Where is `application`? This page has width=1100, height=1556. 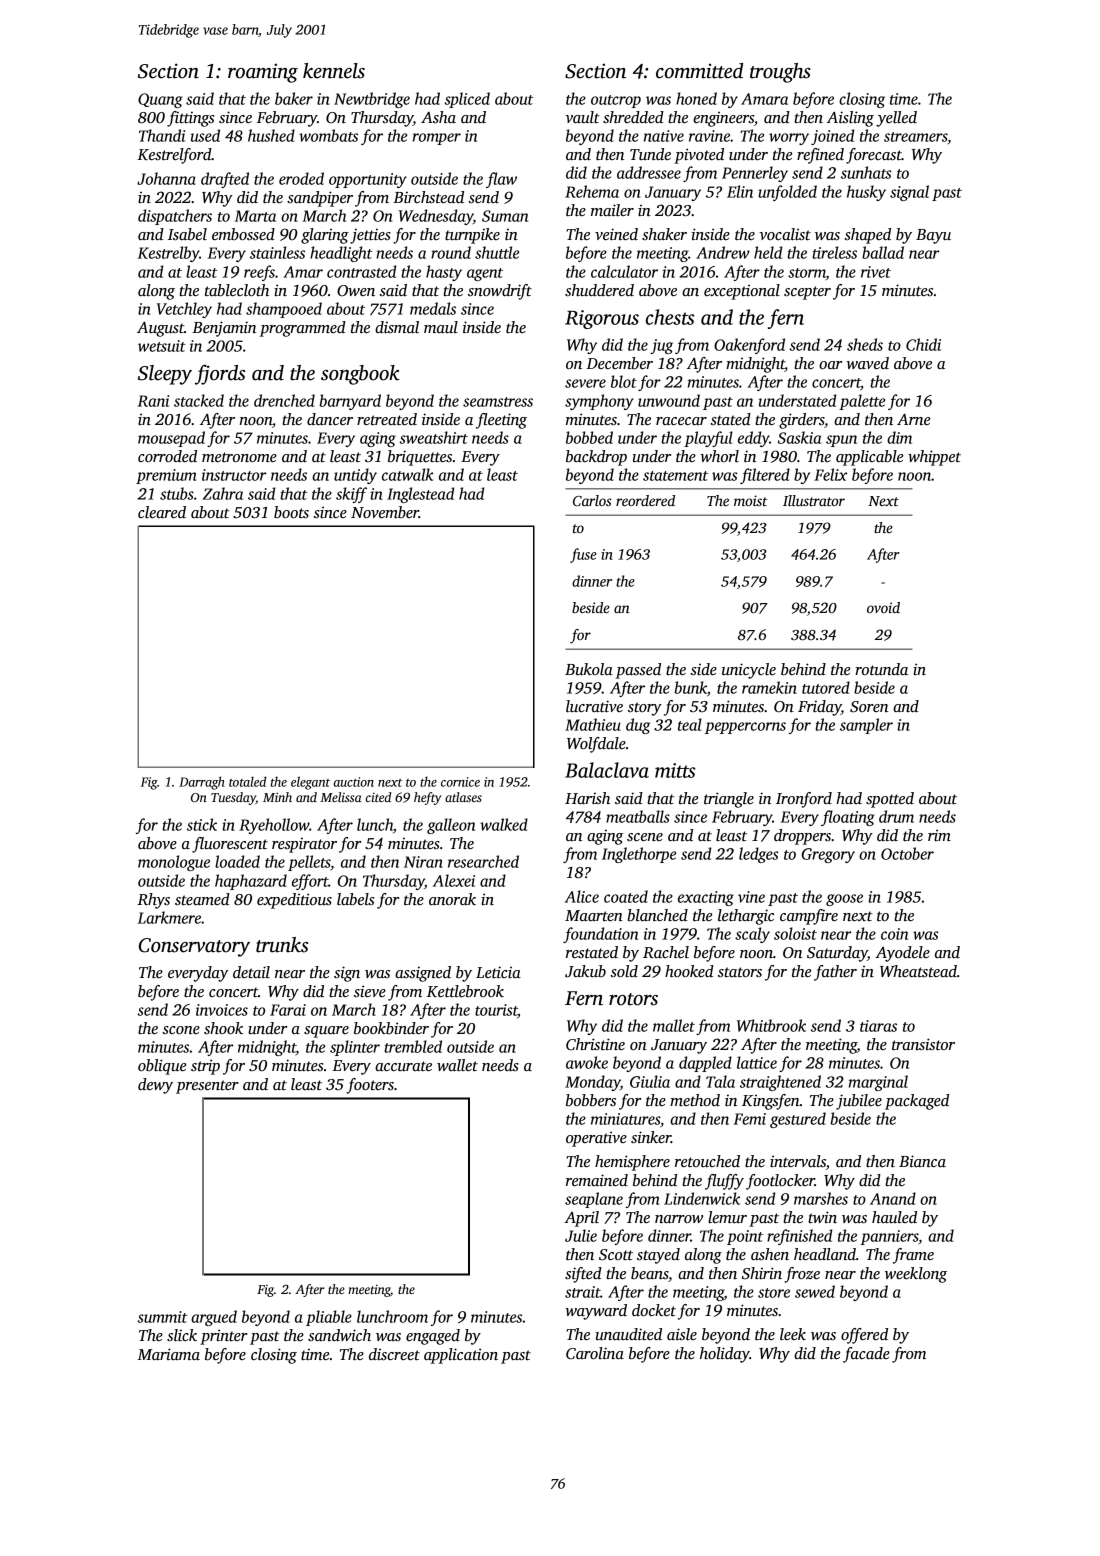 application is located at coordinates (461, 1356).
